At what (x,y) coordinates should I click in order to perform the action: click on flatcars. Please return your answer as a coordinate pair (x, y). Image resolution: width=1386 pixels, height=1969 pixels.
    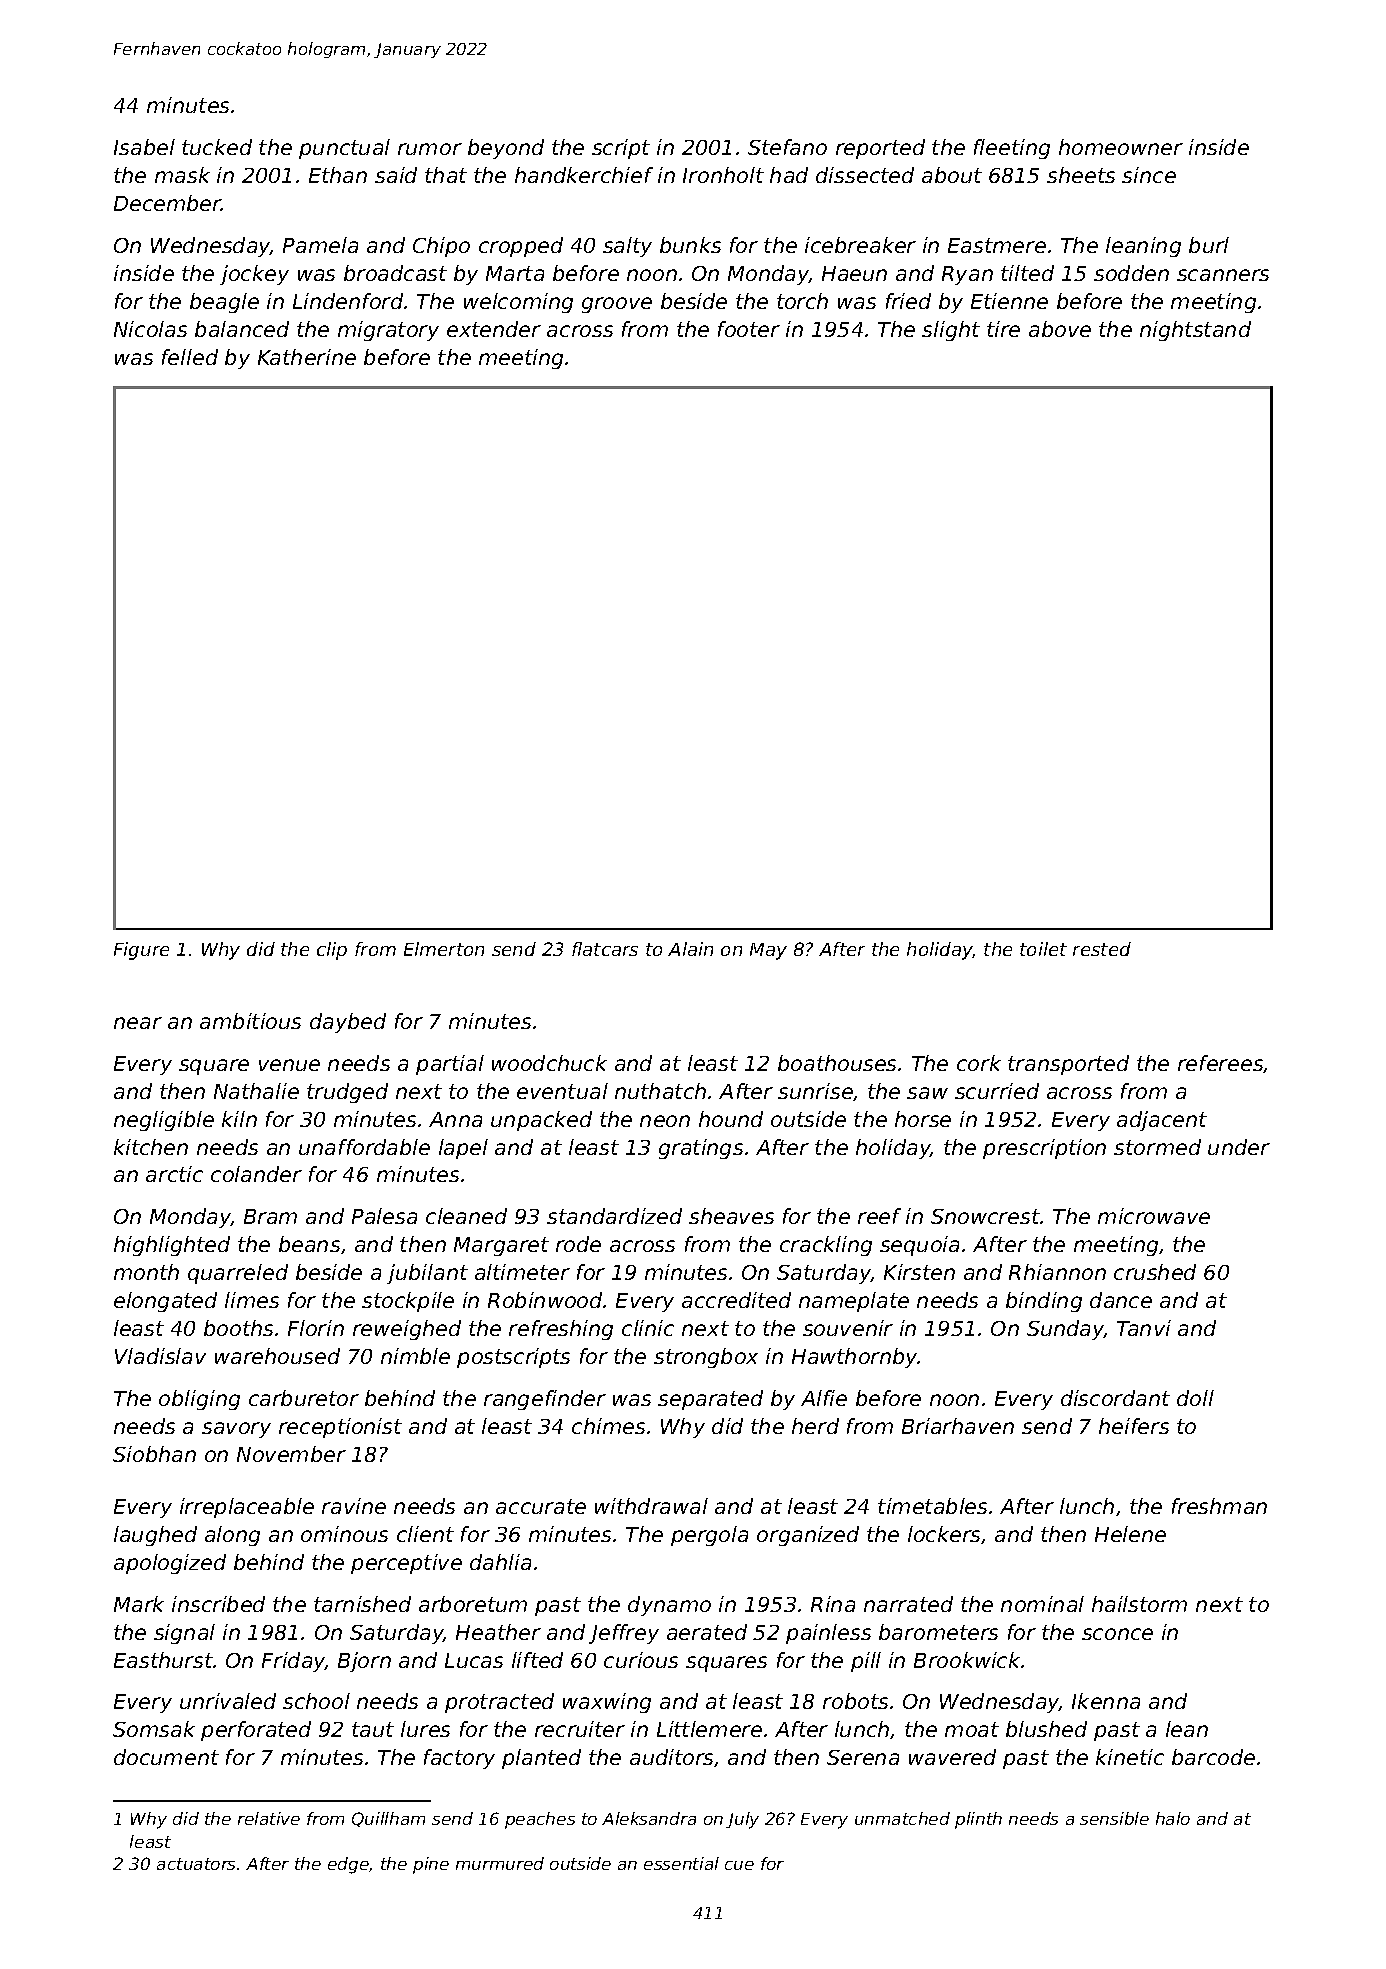
    Looking at the image, I should click on (605, 949).
